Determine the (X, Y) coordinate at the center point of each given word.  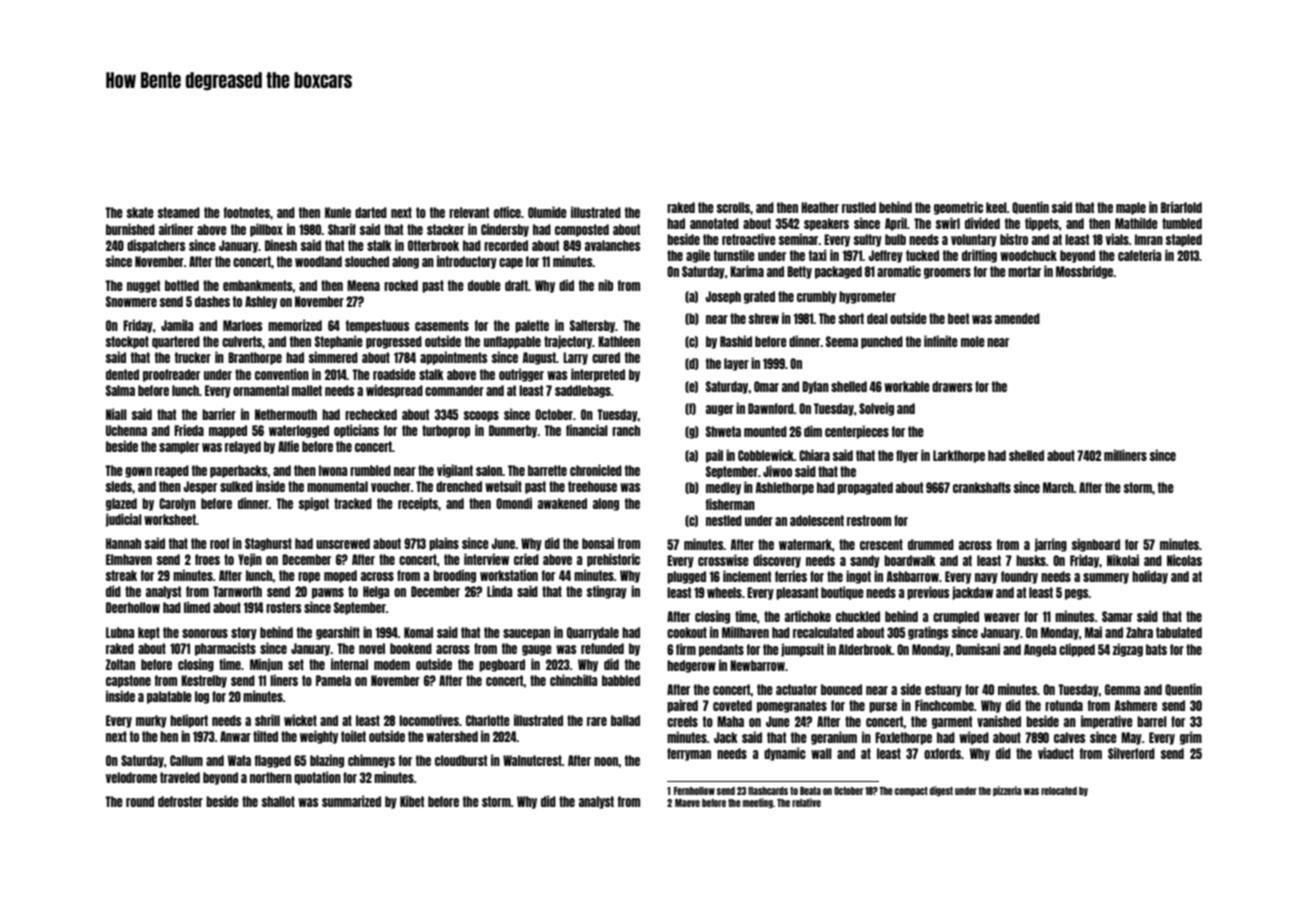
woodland (318, 261)
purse (883, 707)
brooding (454, 576)
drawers (952, 386)
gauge (537, 650)
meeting (758, 803)
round (140, 801)
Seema (842, 341)
